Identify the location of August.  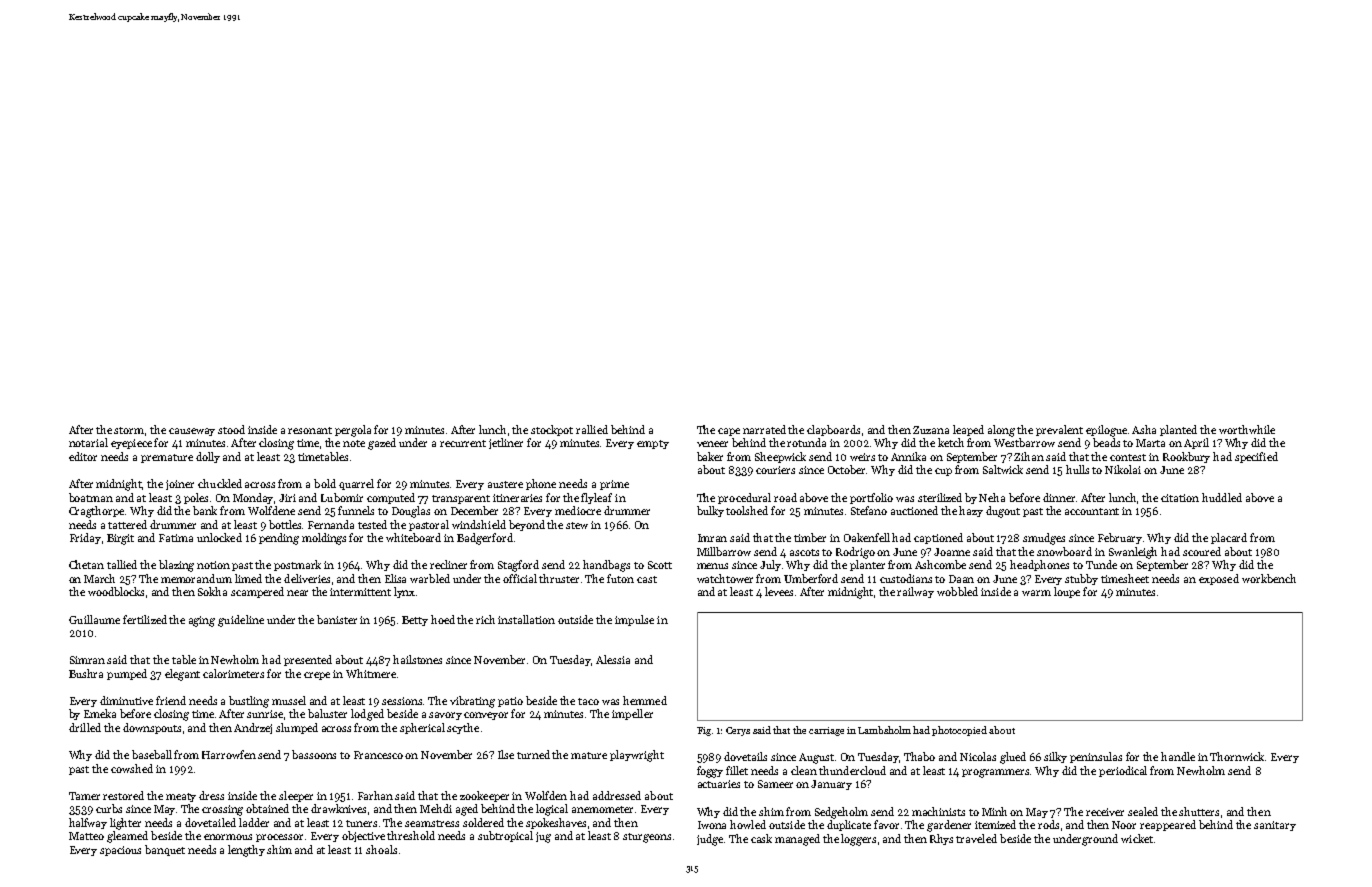
(816, 758).
